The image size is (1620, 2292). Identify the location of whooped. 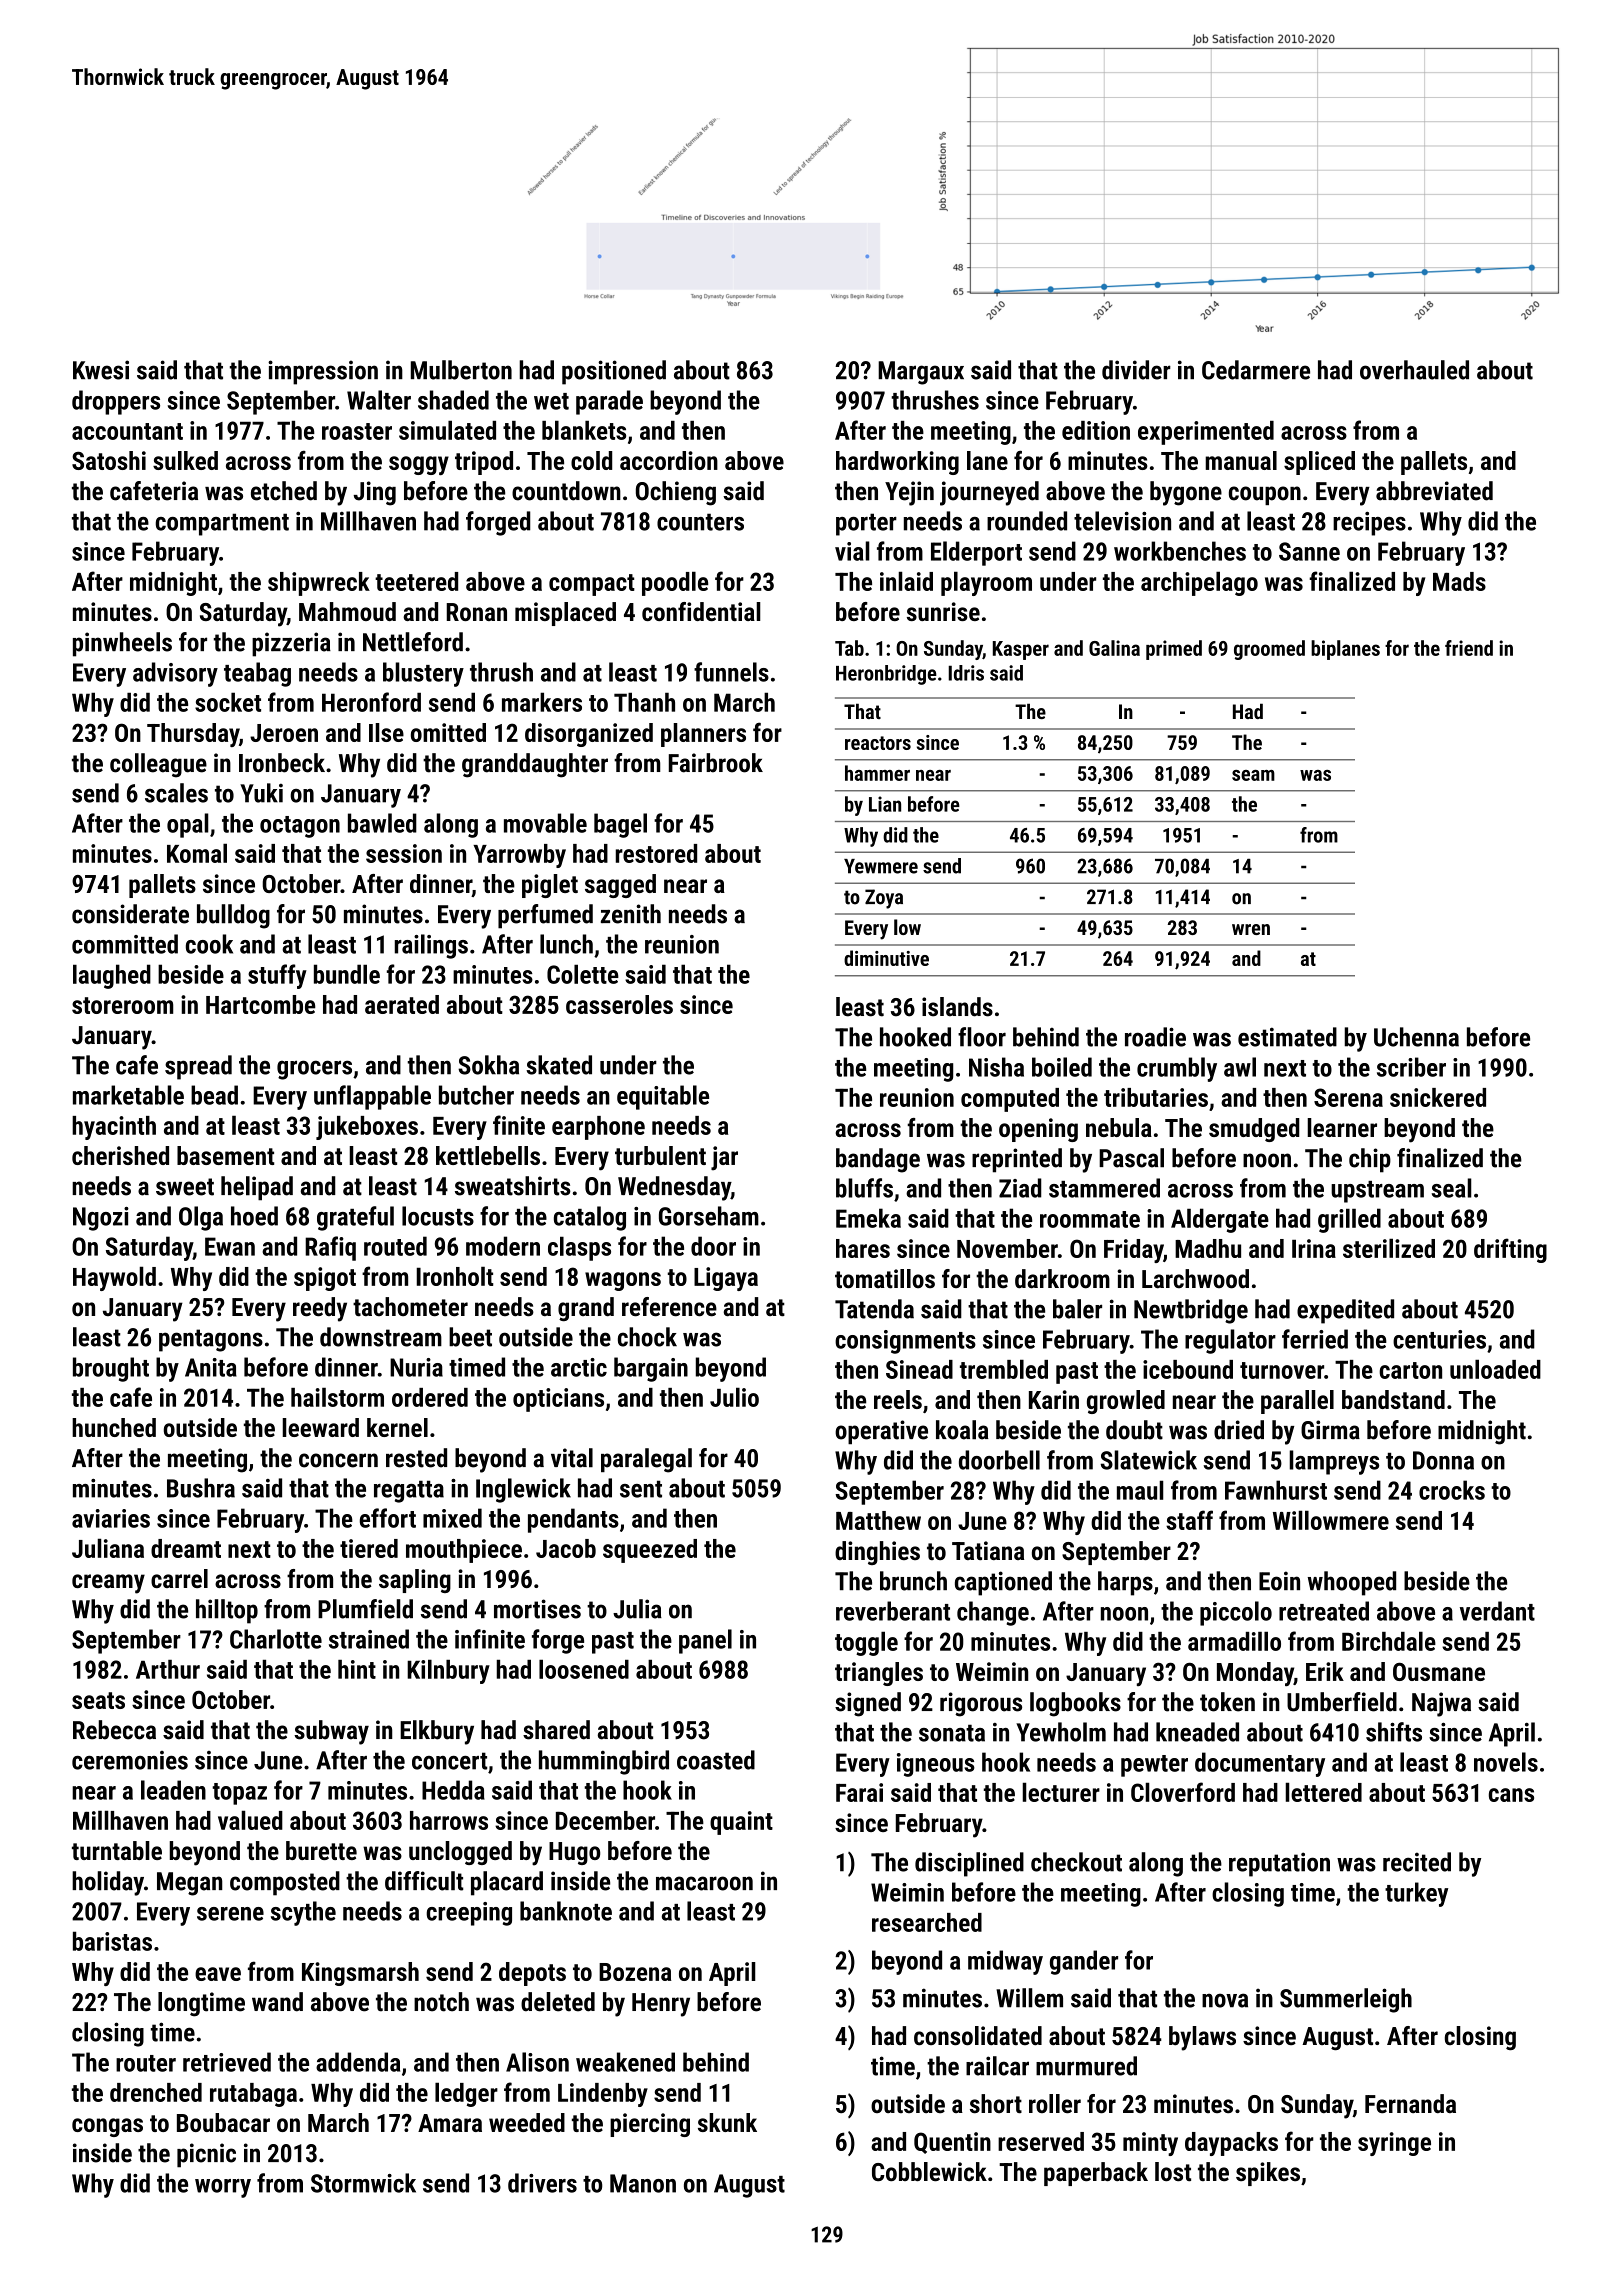
(1352, 1583).
